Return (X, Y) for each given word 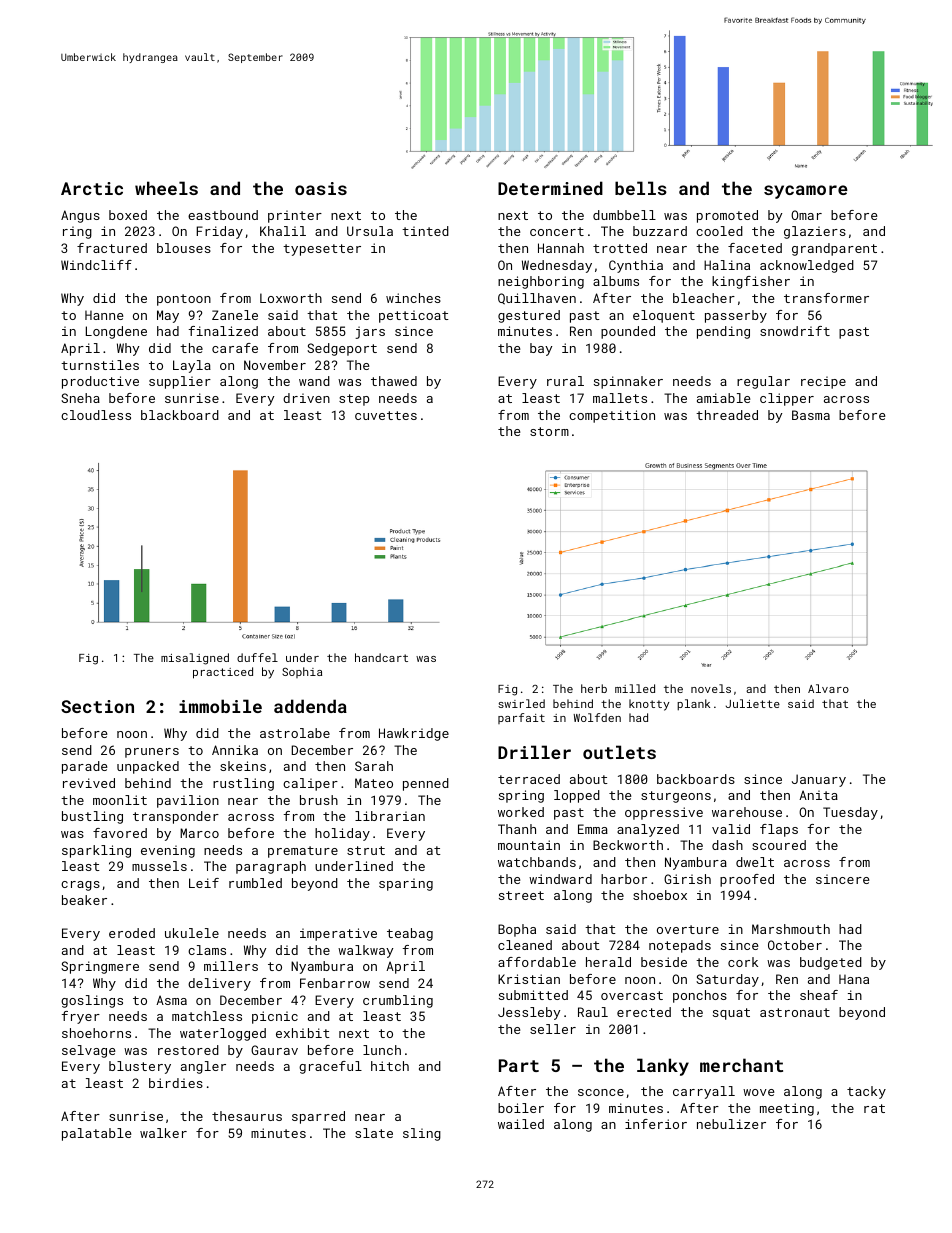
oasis (321, 188)
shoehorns (96, 1033)
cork (743, 962)
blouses (184, 248)
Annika (235, 750)
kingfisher (751, 282)
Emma (593, 829)
